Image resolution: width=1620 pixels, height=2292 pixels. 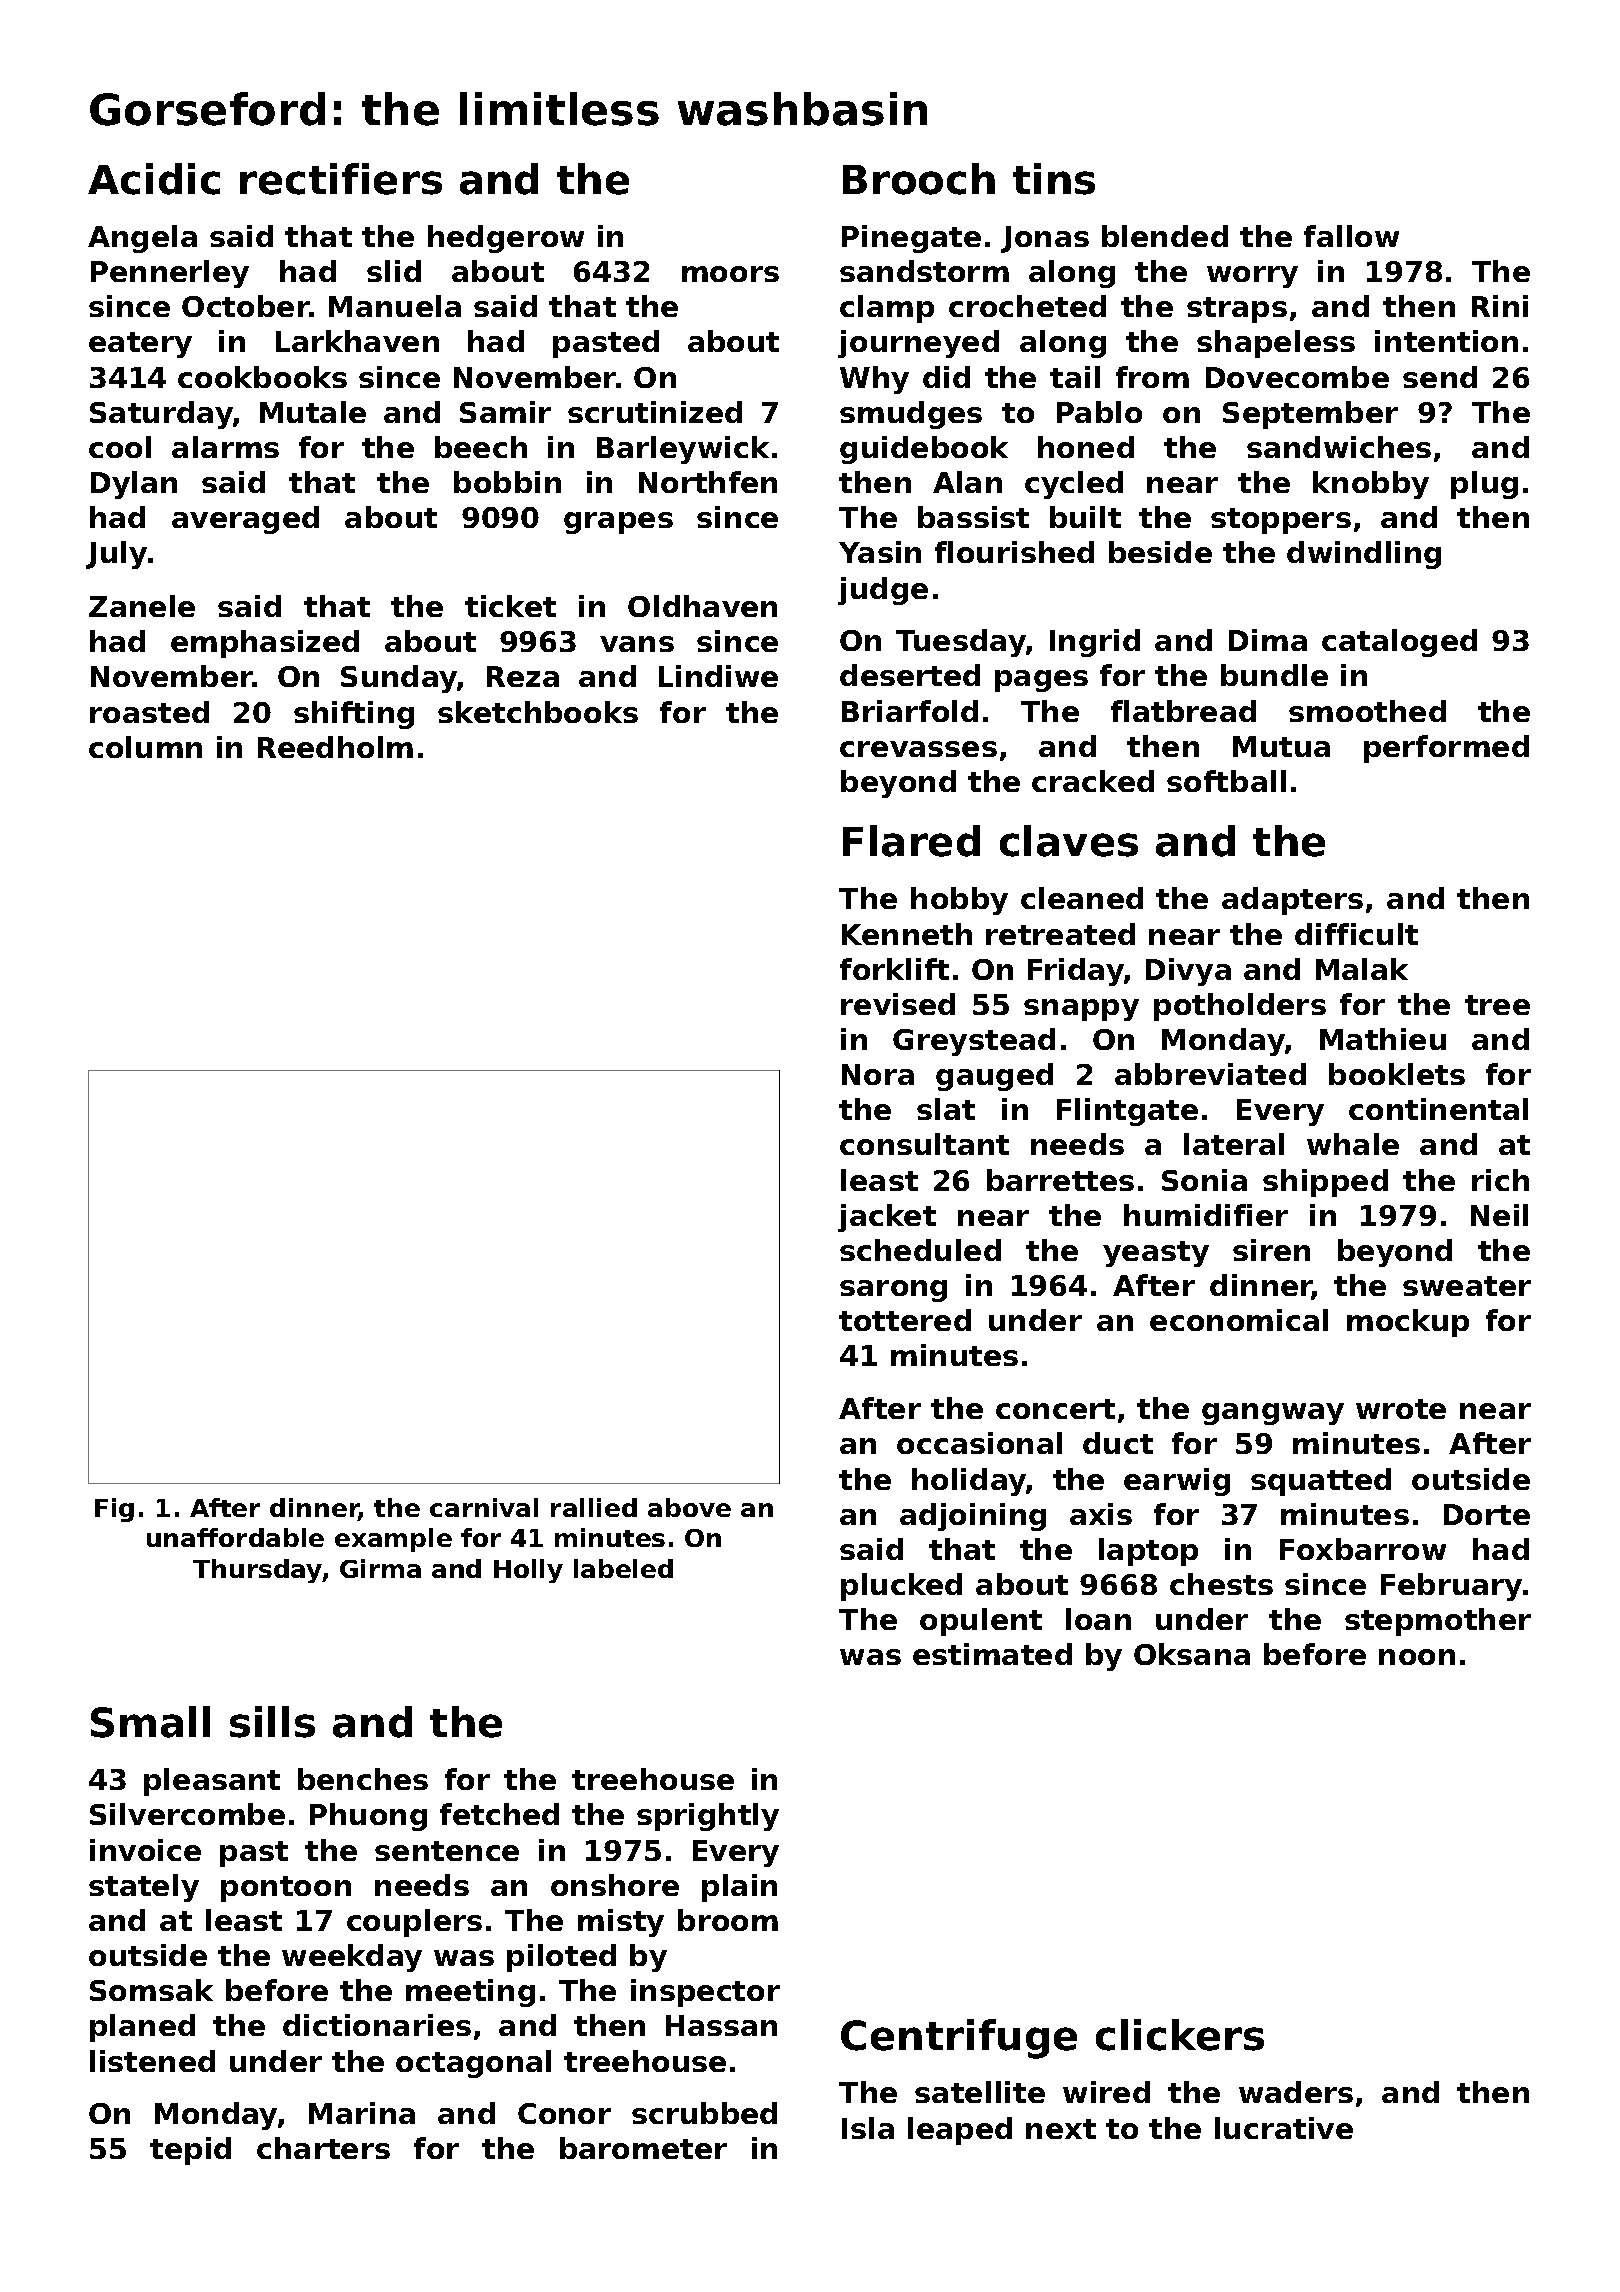 I want to click on Oksana, so click(x=1192, y=1654).
